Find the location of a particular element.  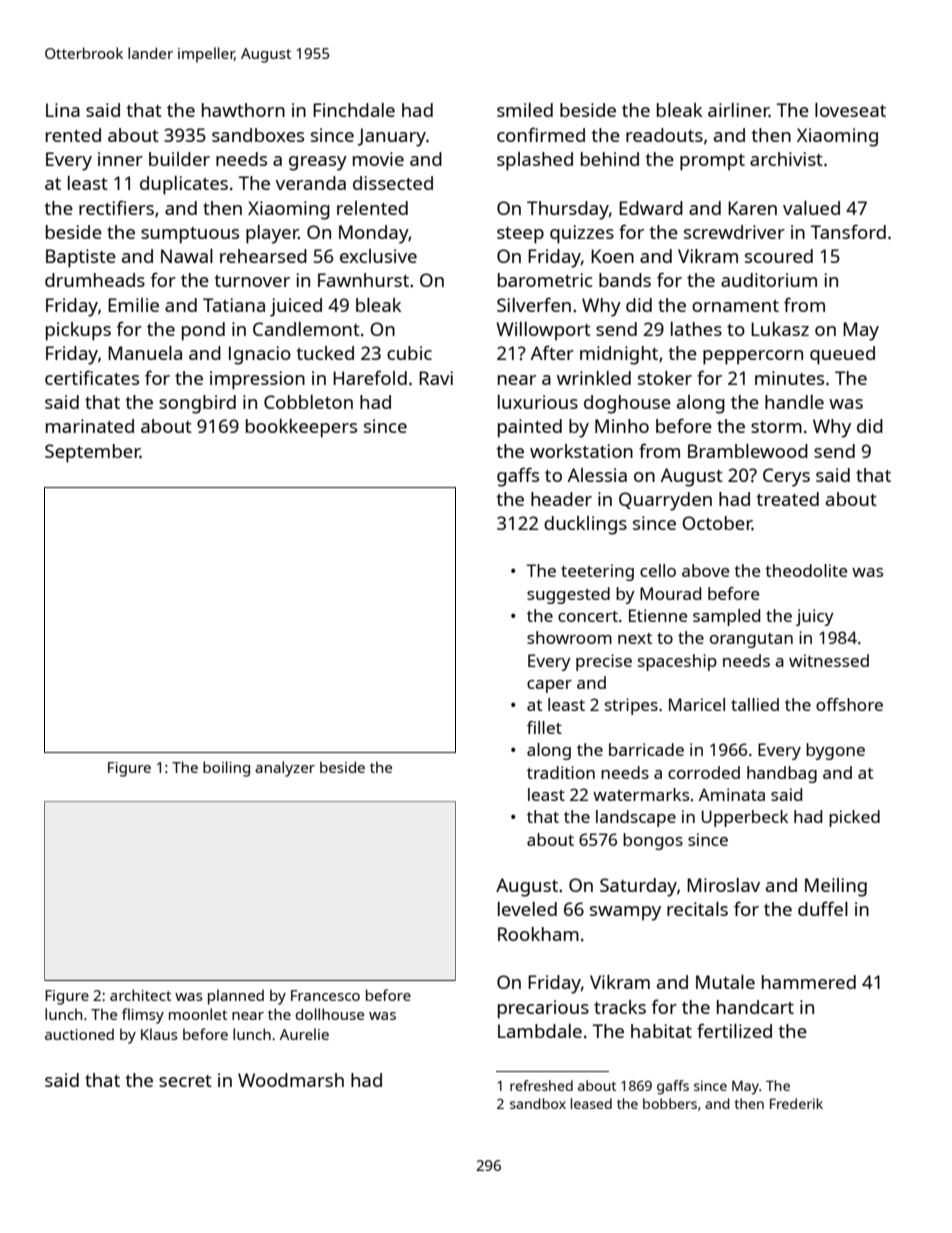

valued is located at coordinates (811, 208).
